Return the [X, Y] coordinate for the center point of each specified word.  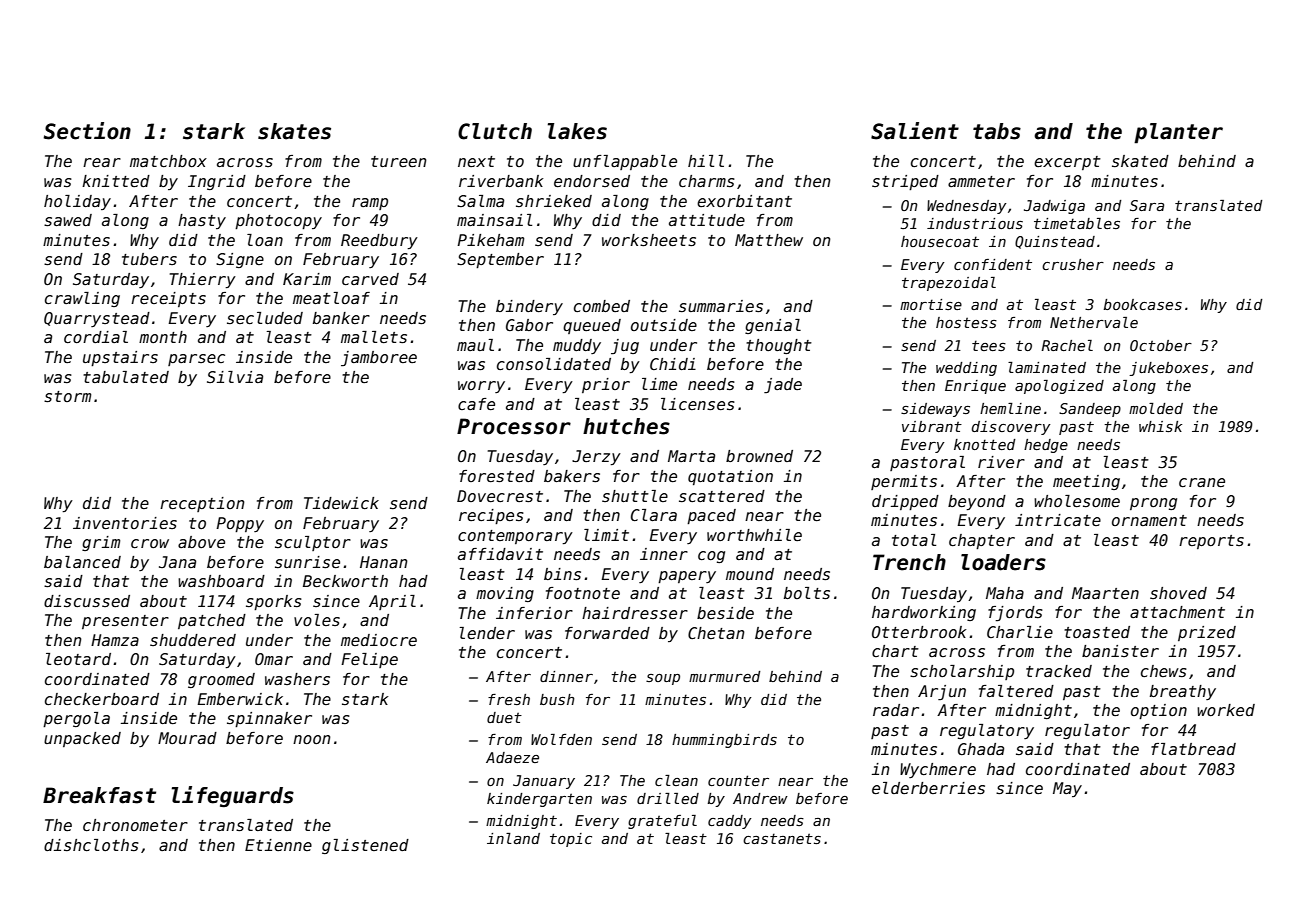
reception [202, 504]
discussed [87, 601]
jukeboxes [1168, 369]
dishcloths [91, 845]
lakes [577, 131]
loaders [1003, 562]
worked [1226, 710]
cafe [476, 404]
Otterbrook [919, 632]
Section [87, 131]
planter [1178, 133]
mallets [374, 337]
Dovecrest [500, 496]
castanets [782, 838]
